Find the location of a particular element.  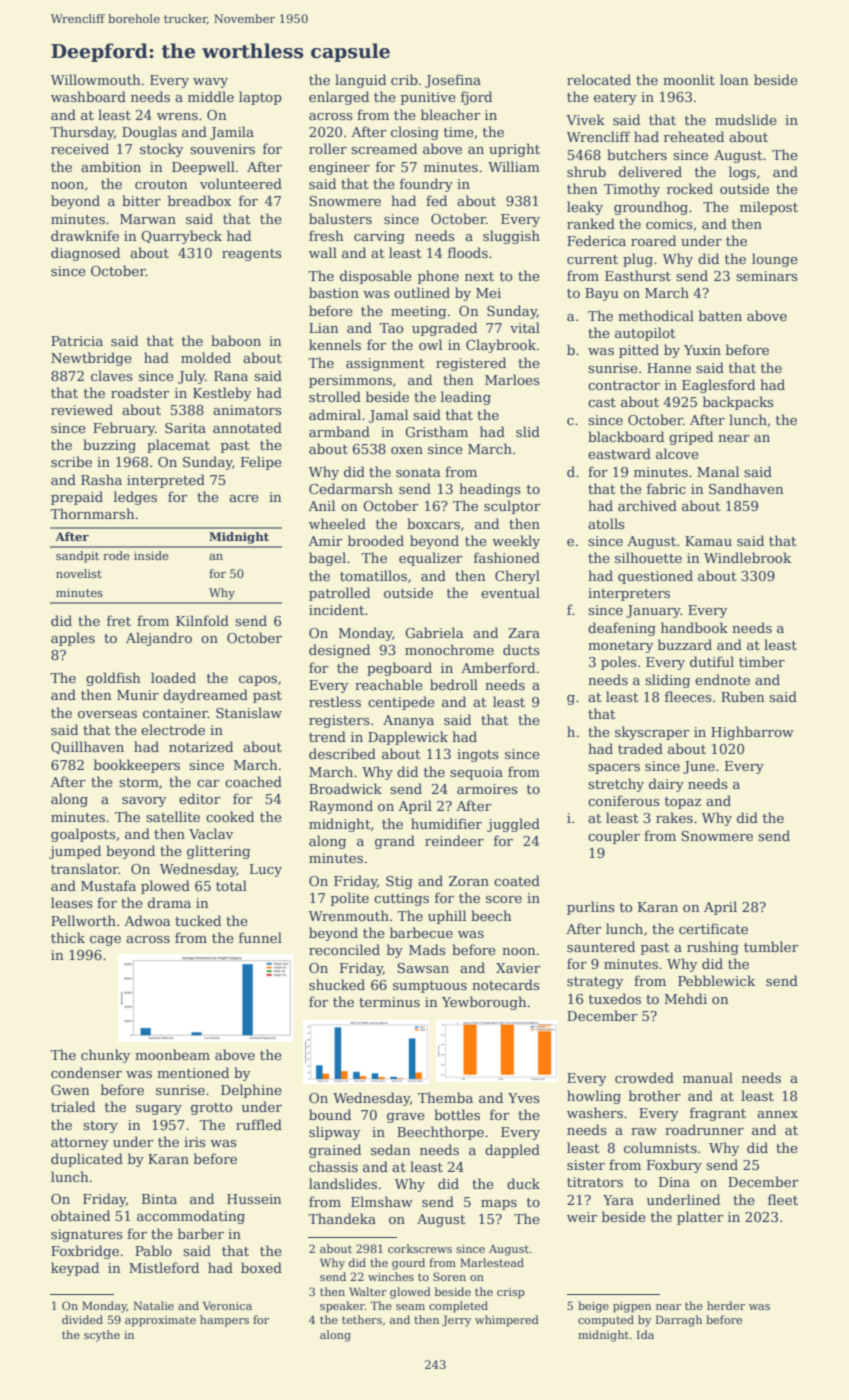

bookkeepers is located at coordinates (137, 766).
